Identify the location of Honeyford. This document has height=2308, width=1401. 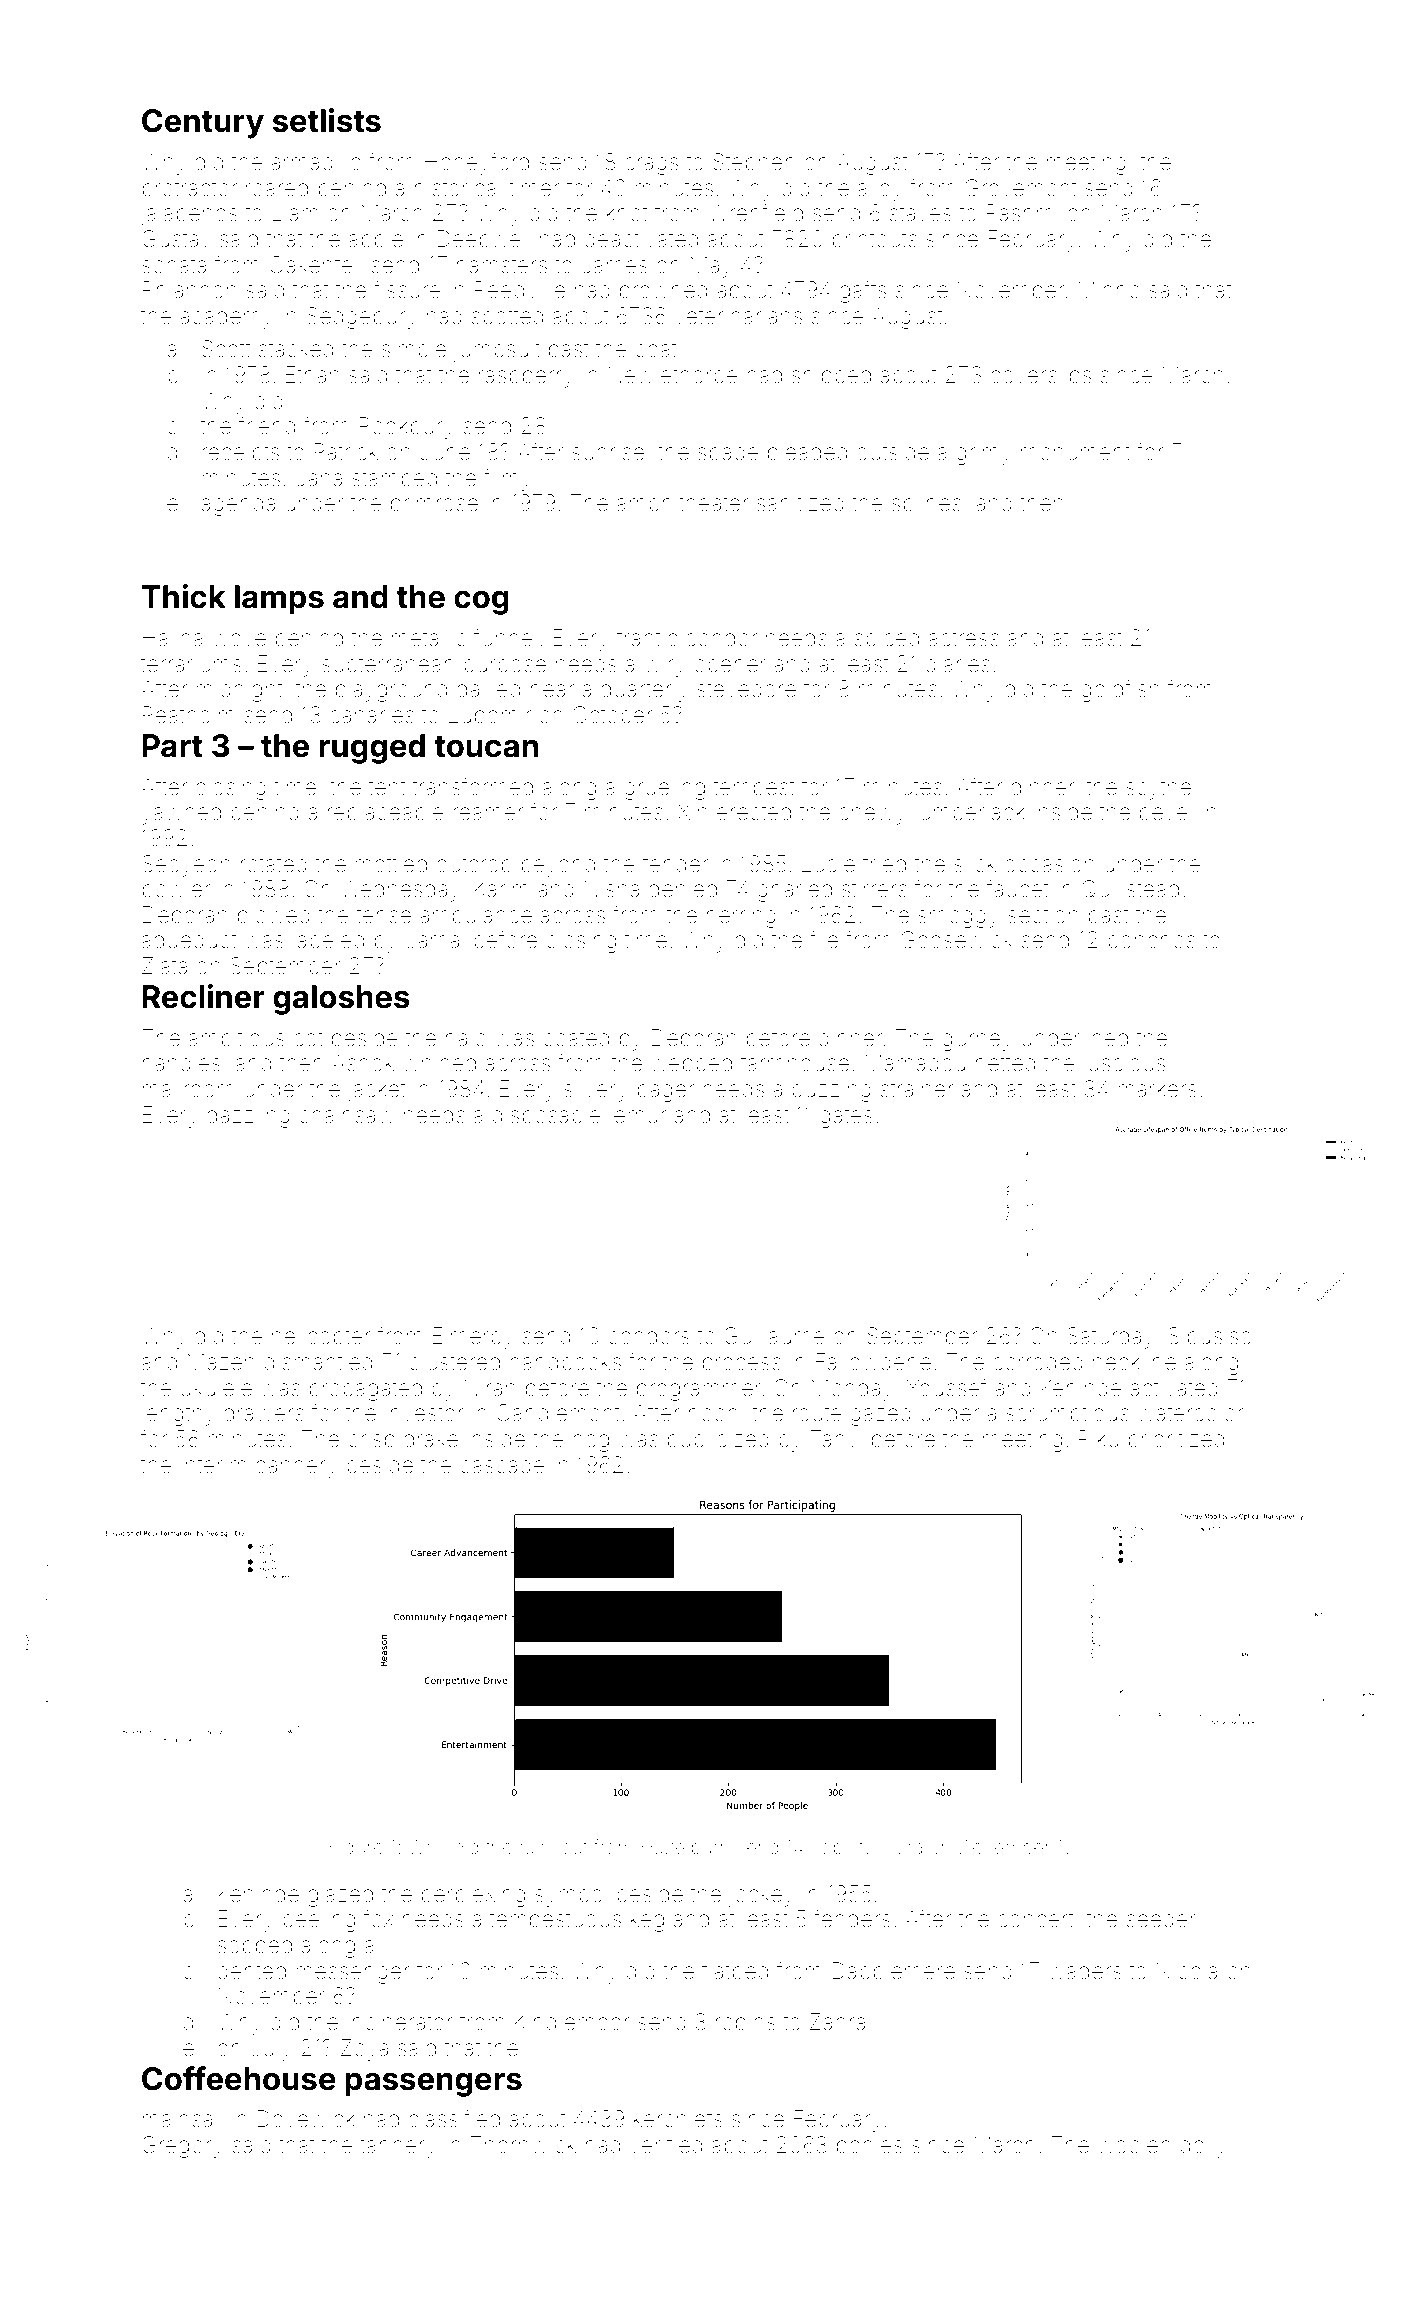
(477, 163).
